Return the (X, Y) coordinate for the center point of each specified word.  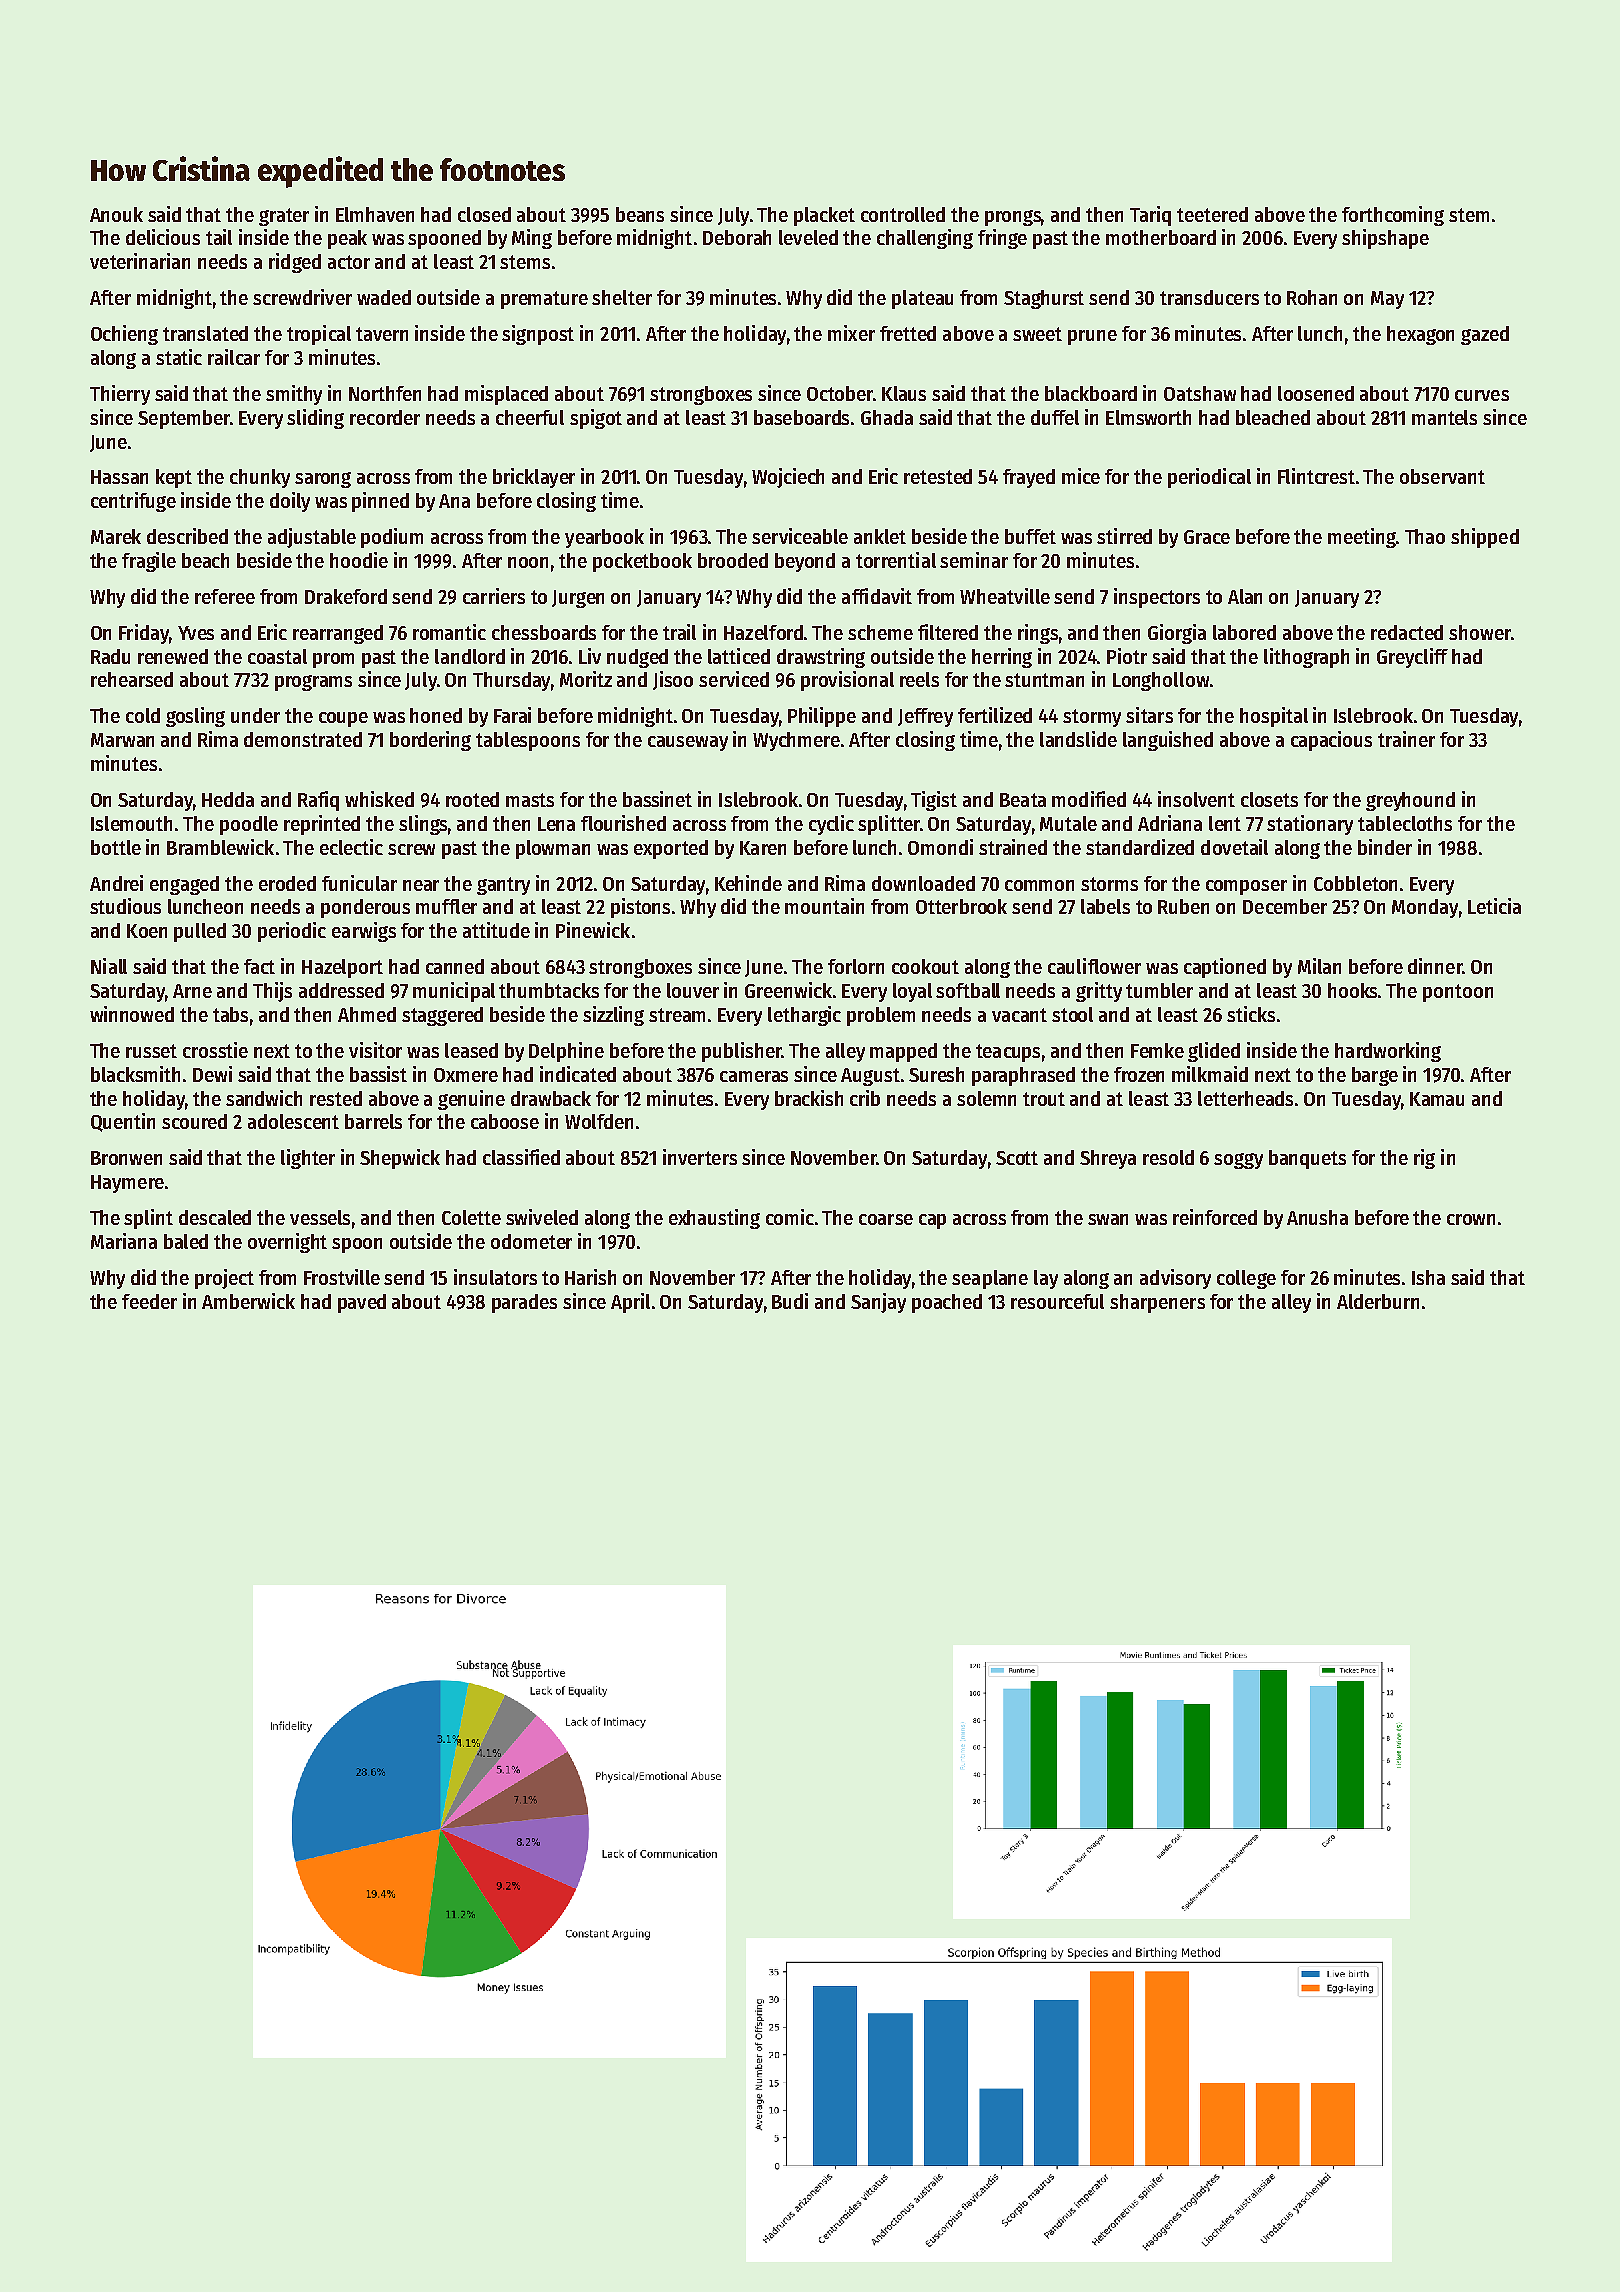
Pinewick (593, 930)
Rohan (1312, 297)
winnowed (132, 1014)
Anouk (116, 214)
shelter (622, 297)
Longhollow (1161, 681)
